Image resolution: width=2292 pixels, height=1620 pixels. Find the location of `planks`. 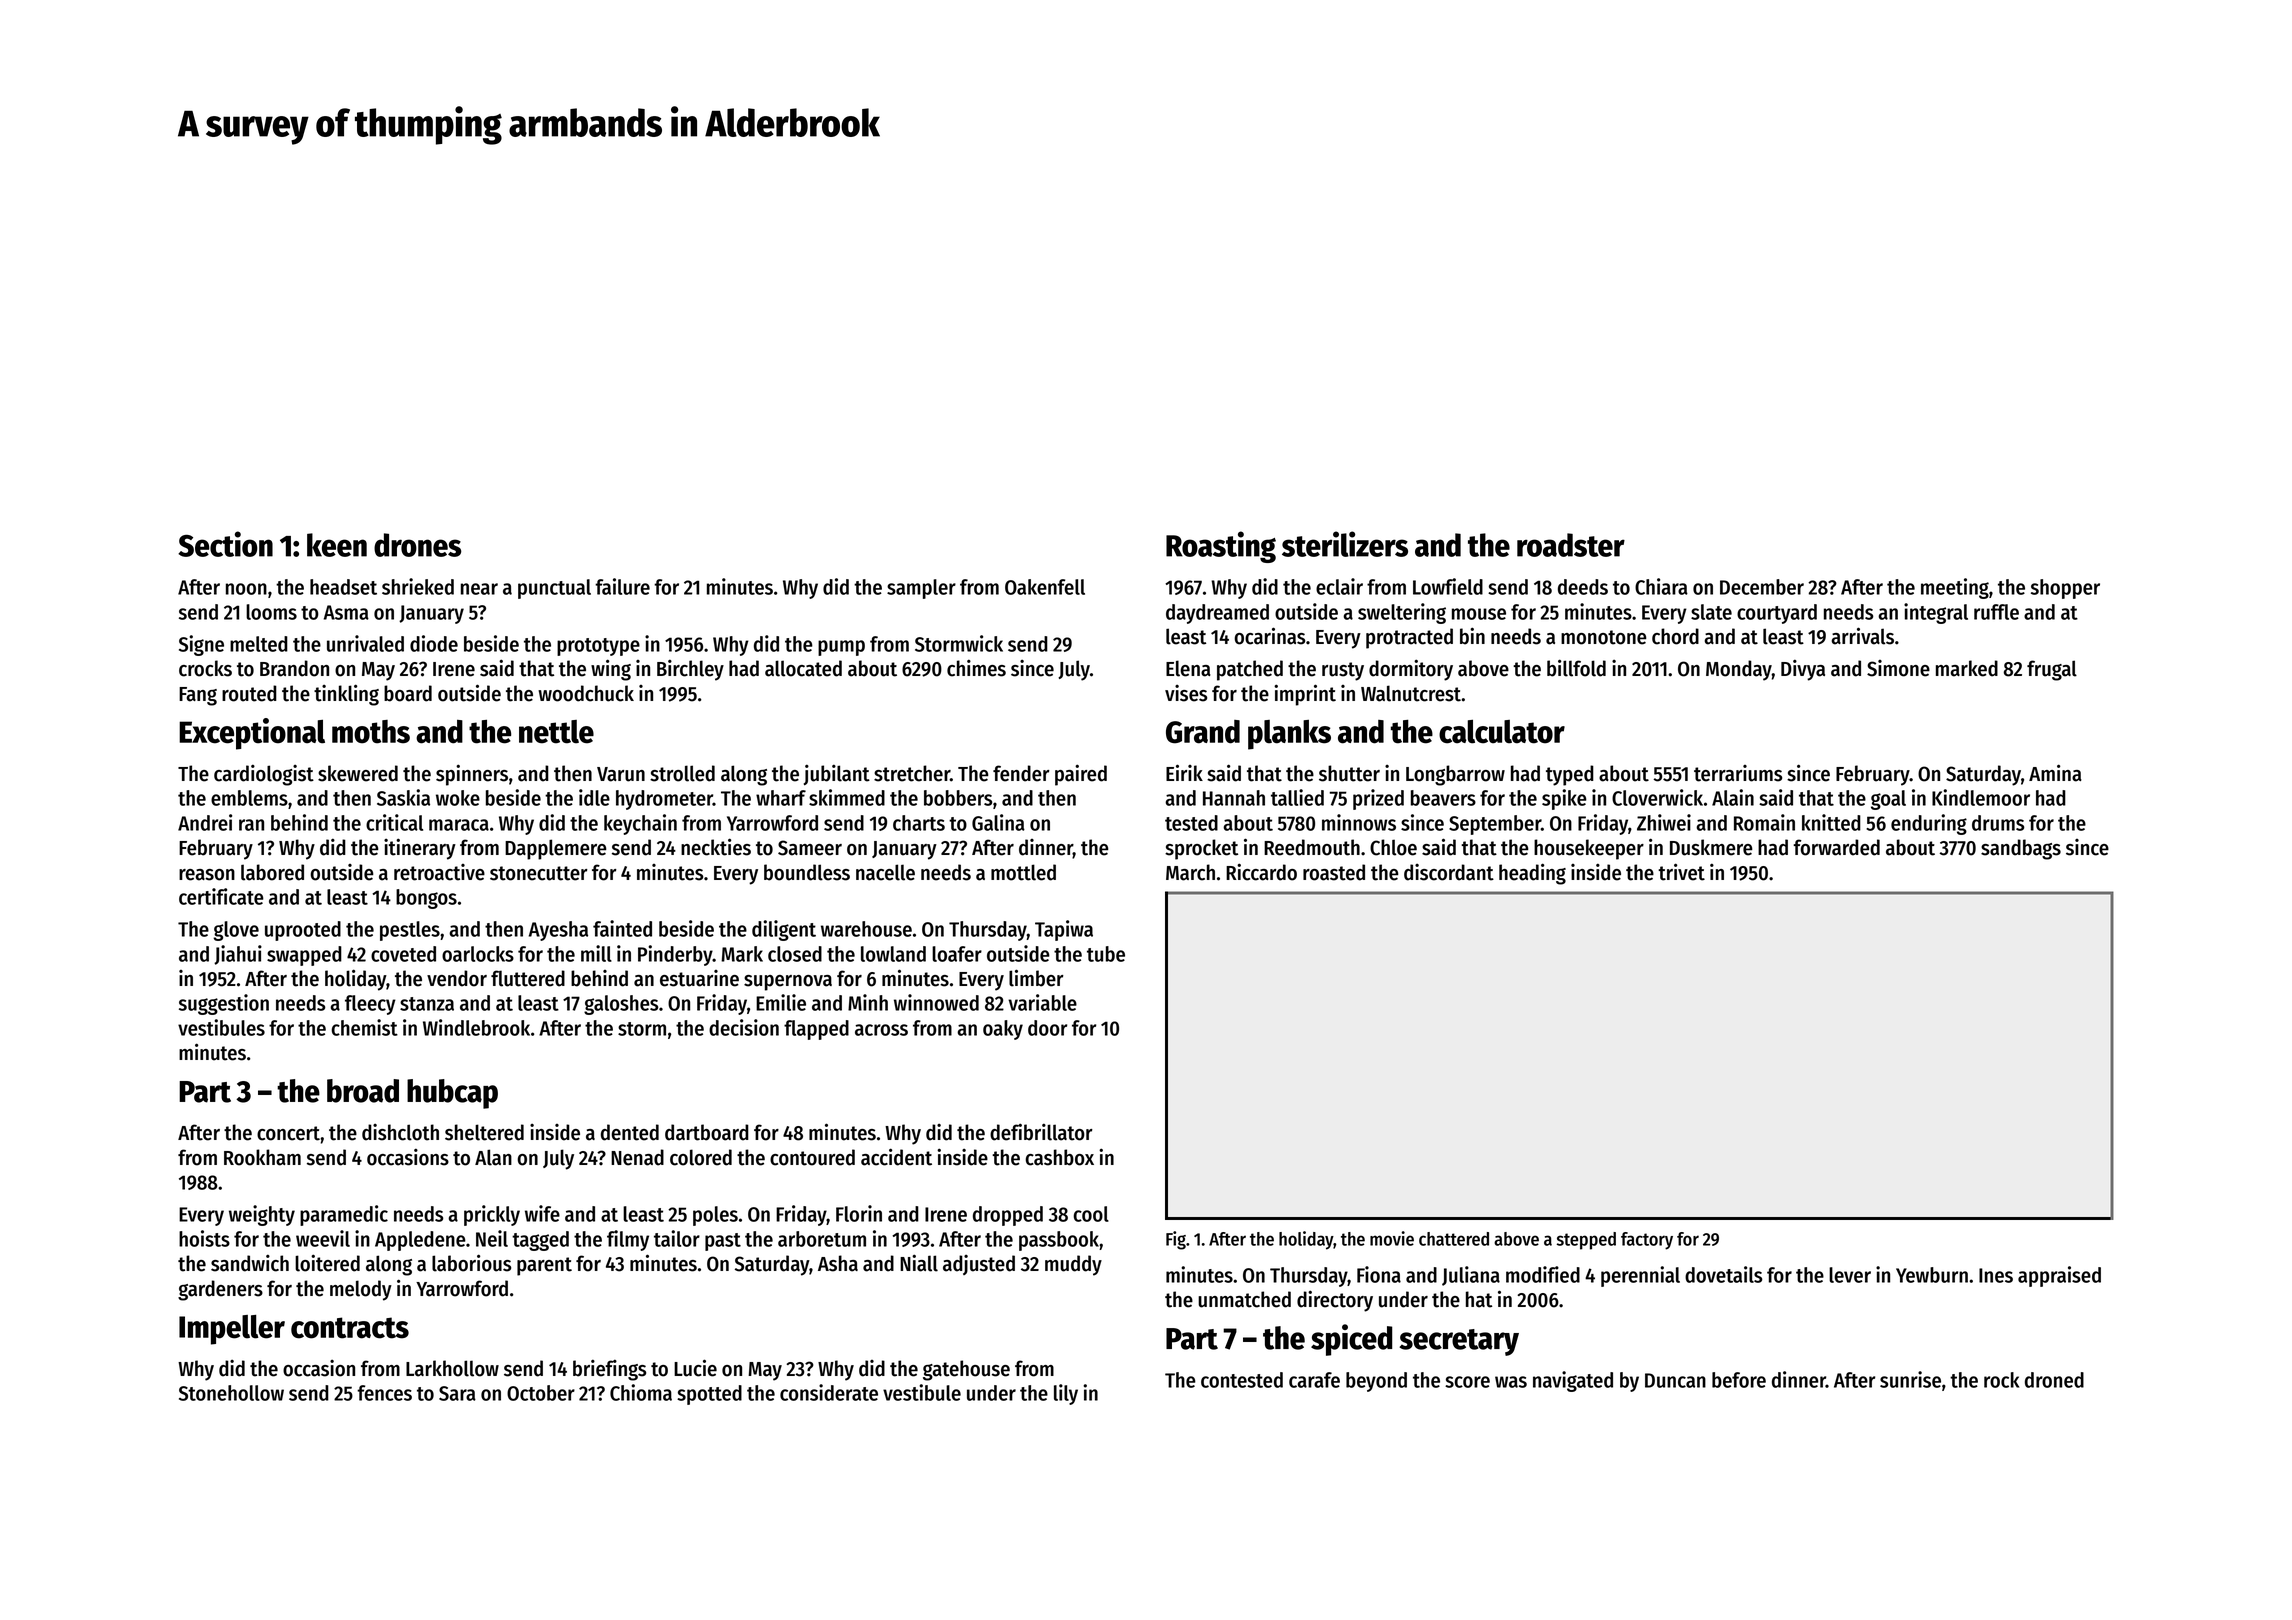

planks is located at coordinates (1289, 735).
